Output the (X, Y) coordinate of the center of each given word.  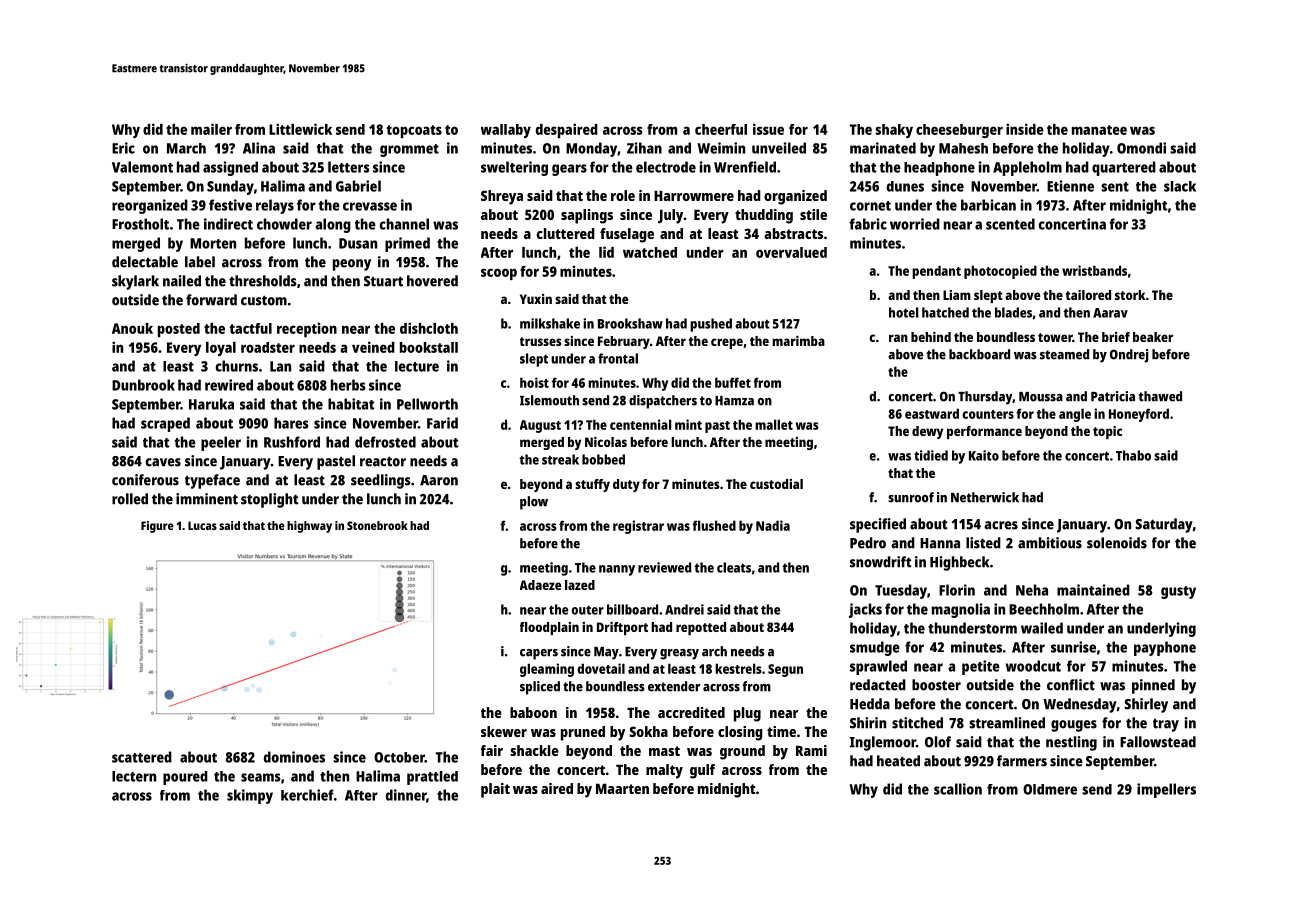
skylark (135, 282)
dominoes (294, 757)
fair (492, 750)
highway (309, 527)
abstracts (793, 233)
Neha (1032, 590)
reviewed (664, 567)
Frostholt (140, 224)
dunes (905, 186)
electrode (666, 167)
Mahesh (963, 148)
